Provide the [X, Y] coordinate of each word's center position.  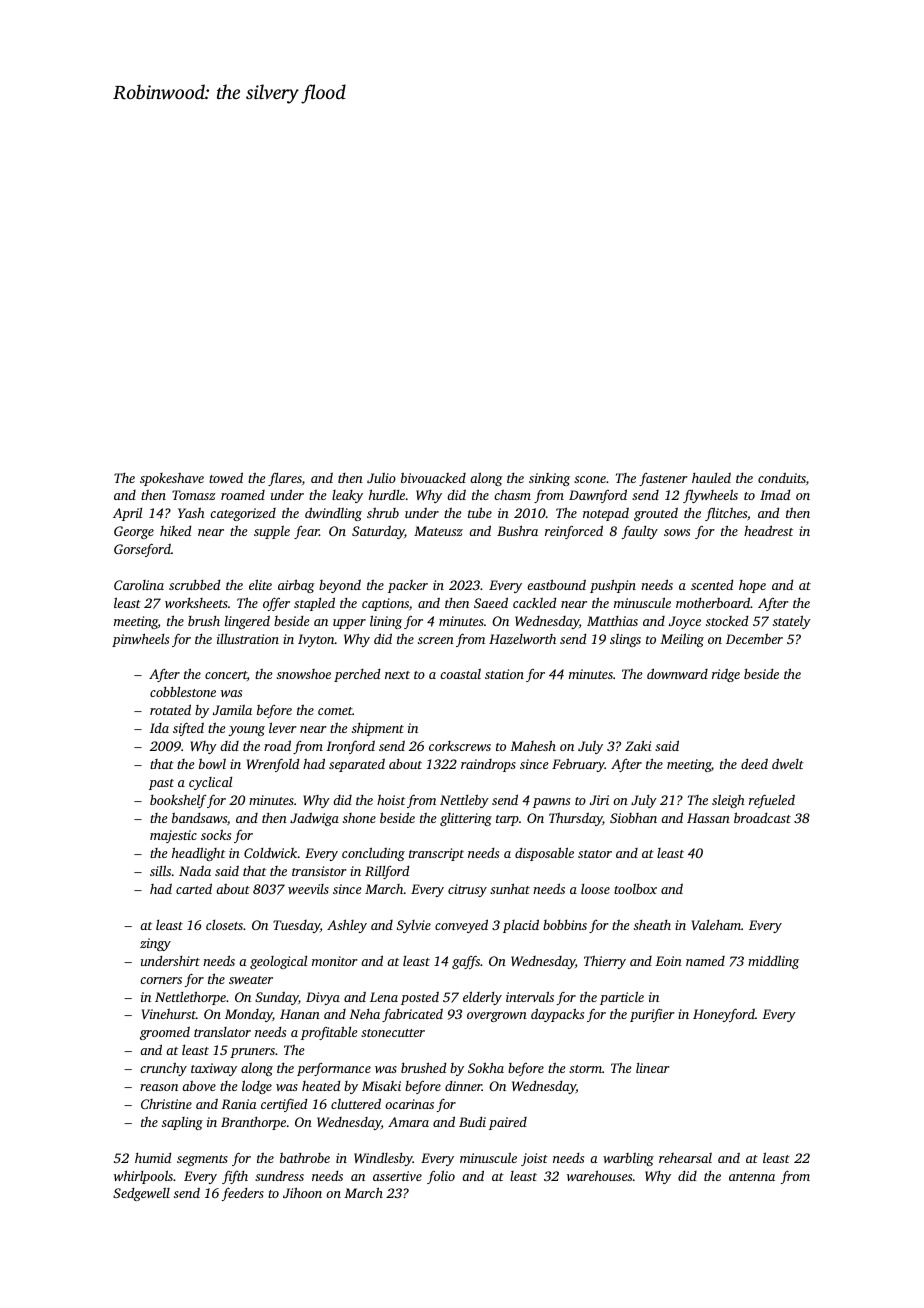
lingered [247, 622]
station [504, 674]
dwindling [333, 514]
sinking [549, 479]
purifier [652, 1015]
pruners [252, 1053]
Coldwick [270, 853]
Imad [775, 495]
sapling [182, 1123]
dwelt [788, 763]
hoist [391, 799]
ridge [726, 675]
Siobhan [633, 818]
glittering [466, 819]
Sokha [486, 1067]
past [161, 784]
